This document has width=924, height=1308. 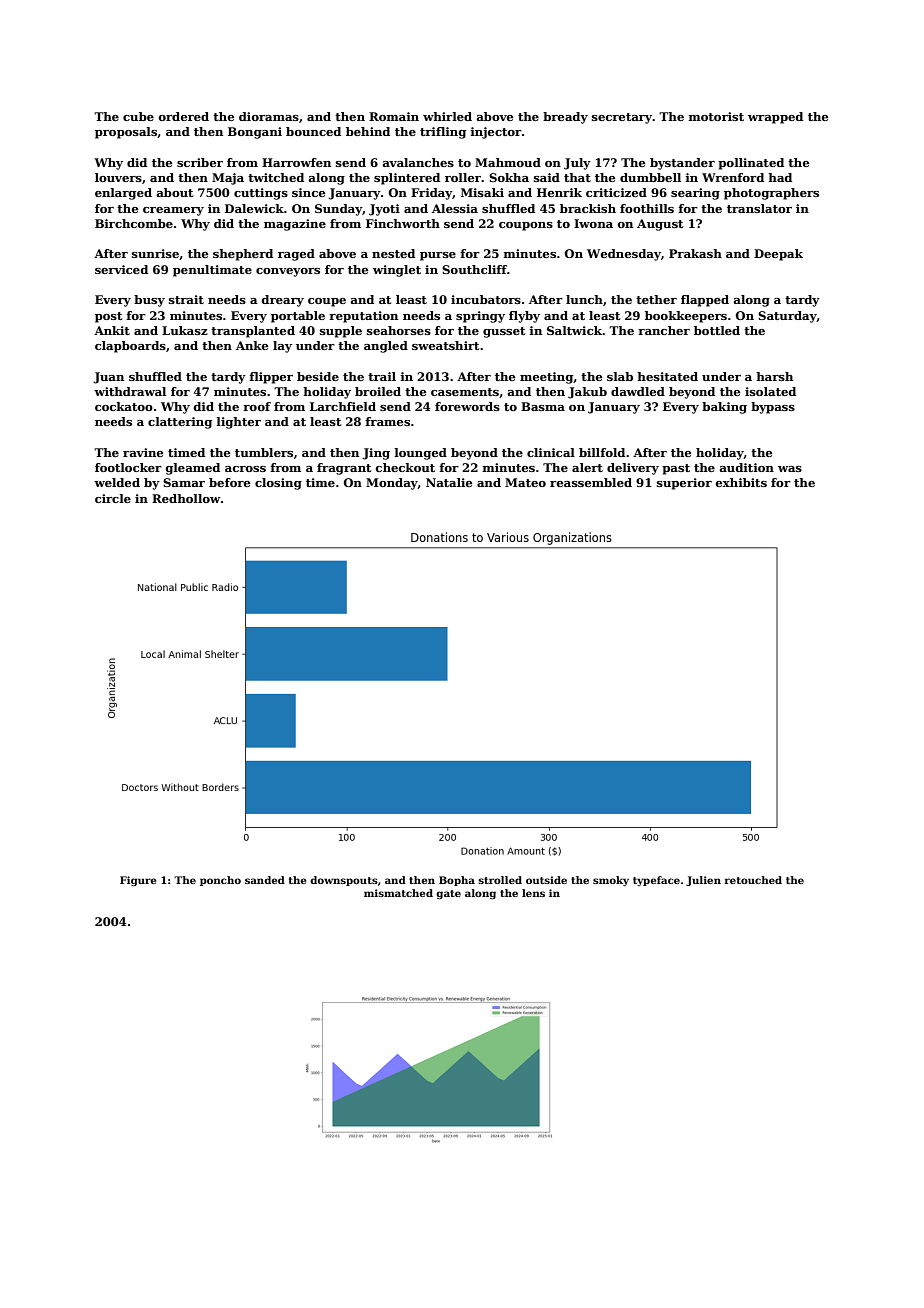 I want to click on Misaki, so click(x=482, y=192).
